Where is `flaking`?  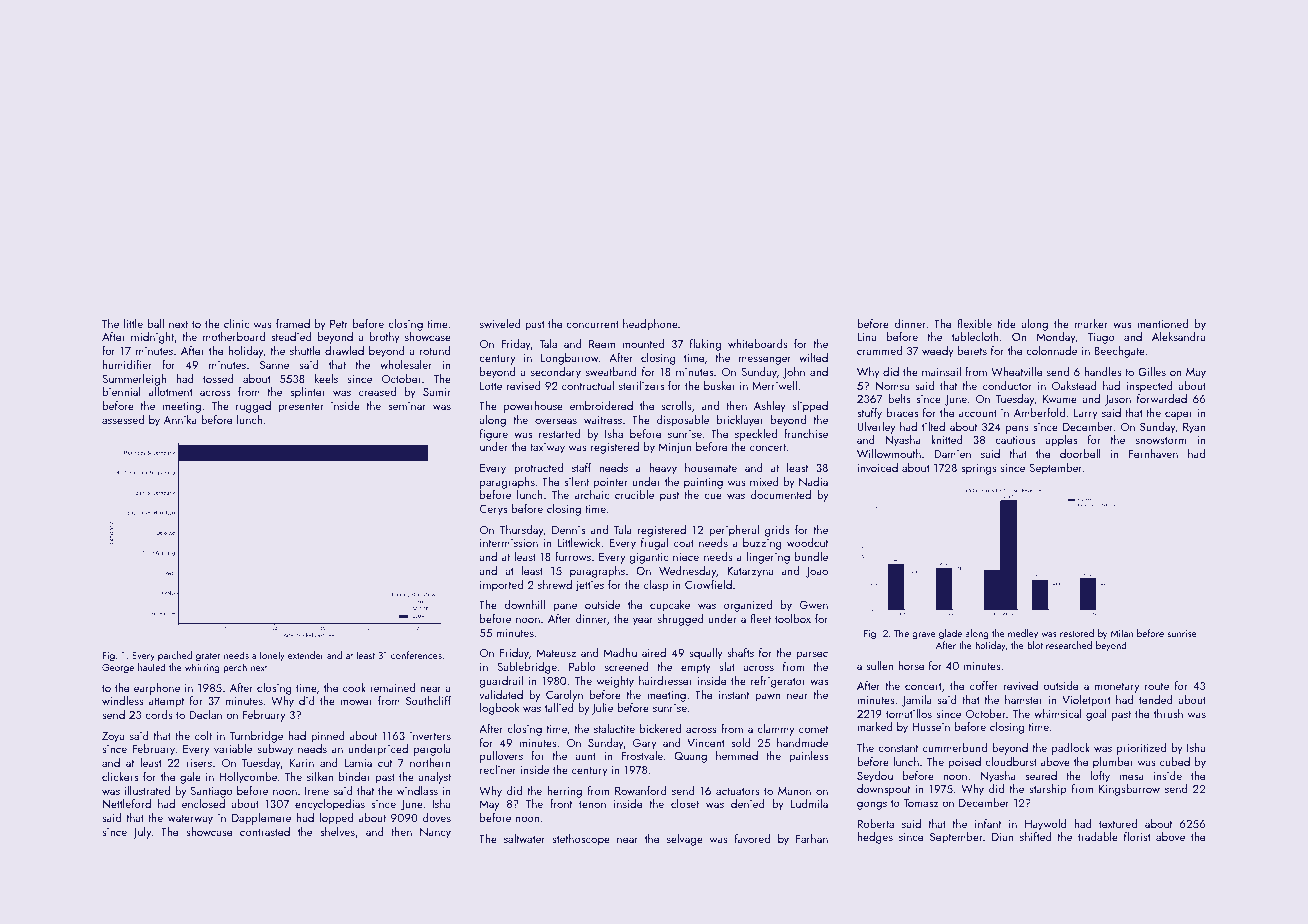 flaking is located at coordinates (705, 345).
